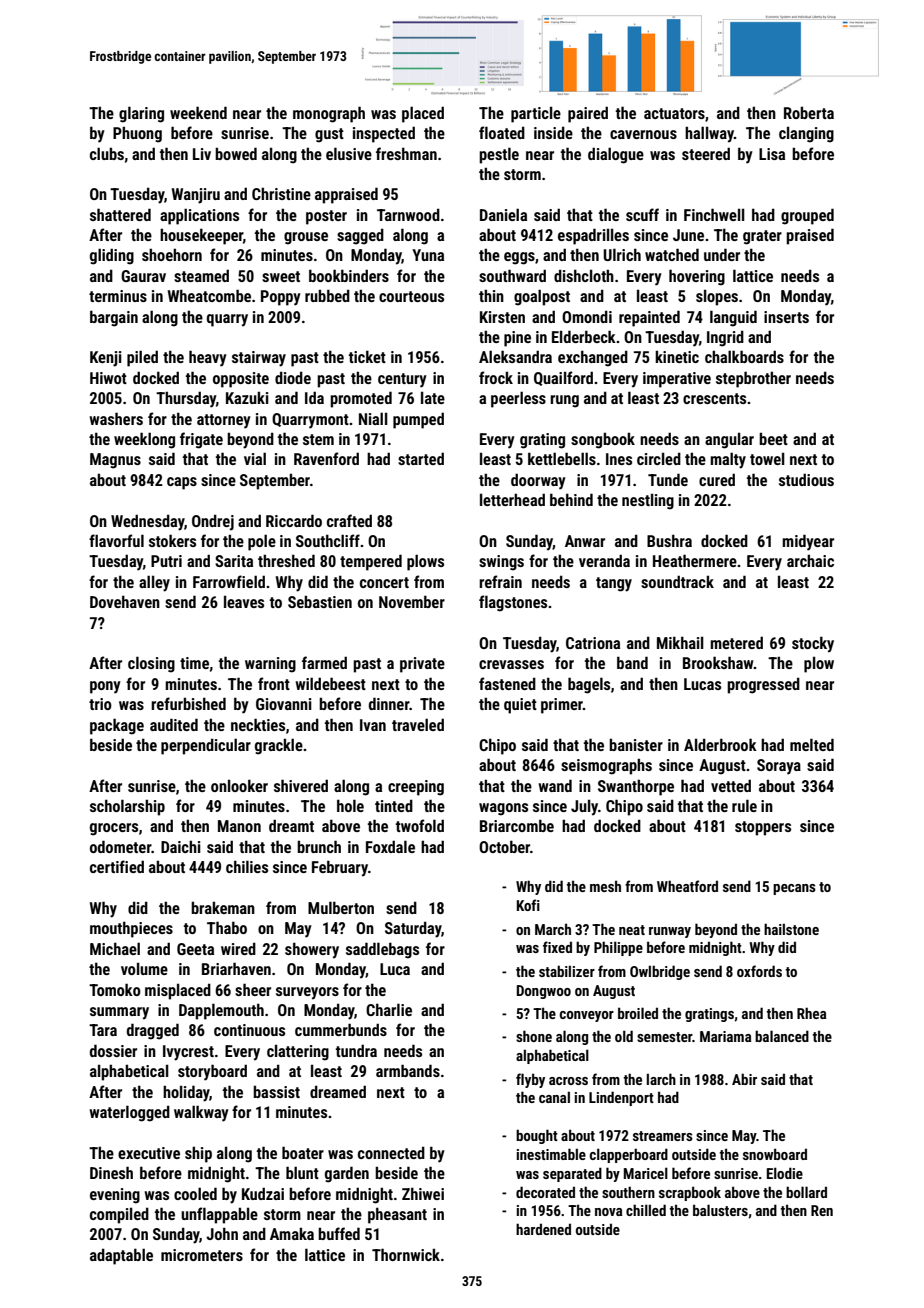 The image size is (924, 1308). What do you see at coordinates (201, 1113) in the screenshot?
I see `walkway` at bounding box center [201, 1113].
